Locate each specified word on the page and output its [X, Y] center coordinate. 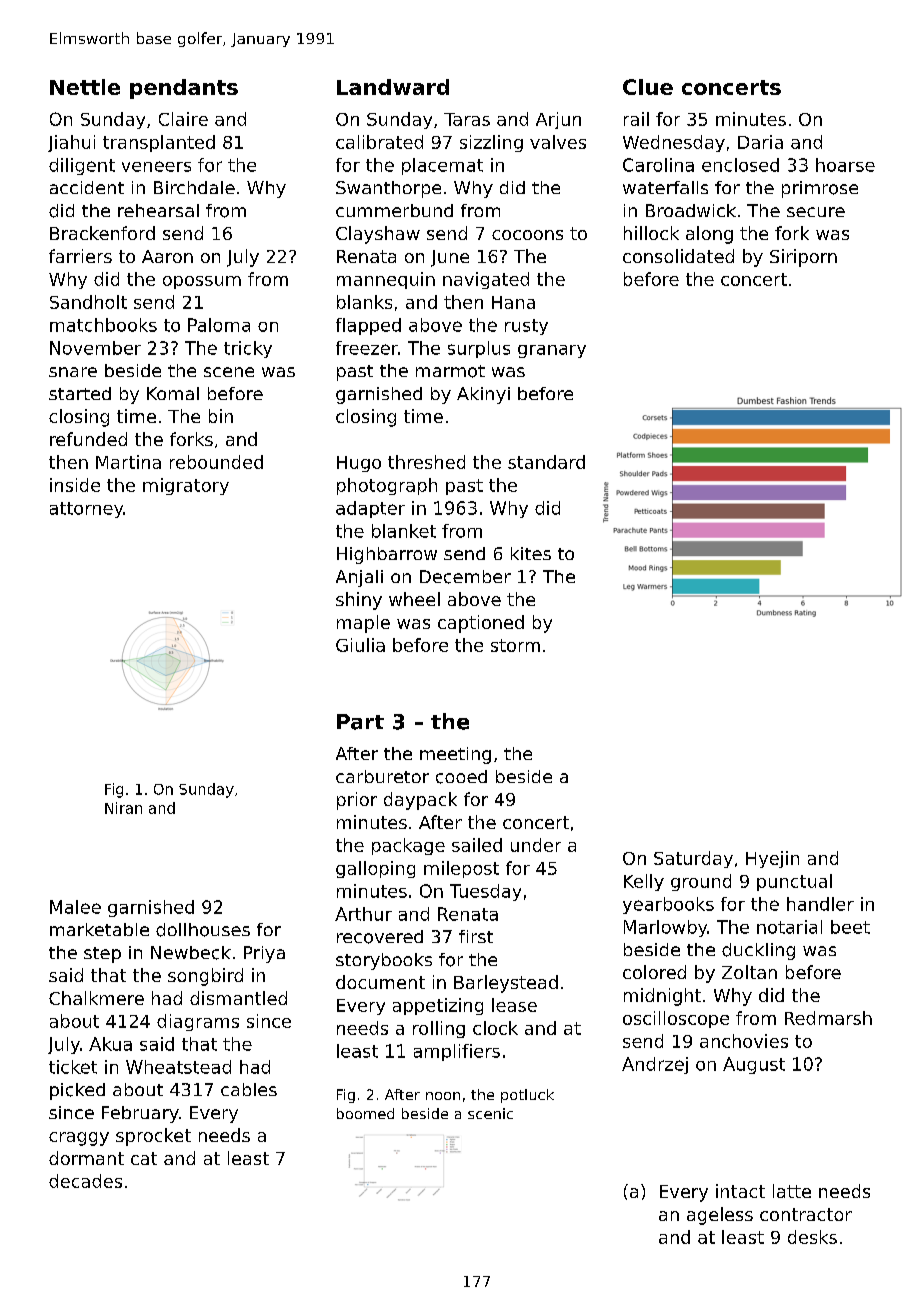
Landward [393, 87]
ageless [720, 1216]
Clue [648, 87]
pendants [184, 89]
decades [85, 1181]
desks [812, 1237]
